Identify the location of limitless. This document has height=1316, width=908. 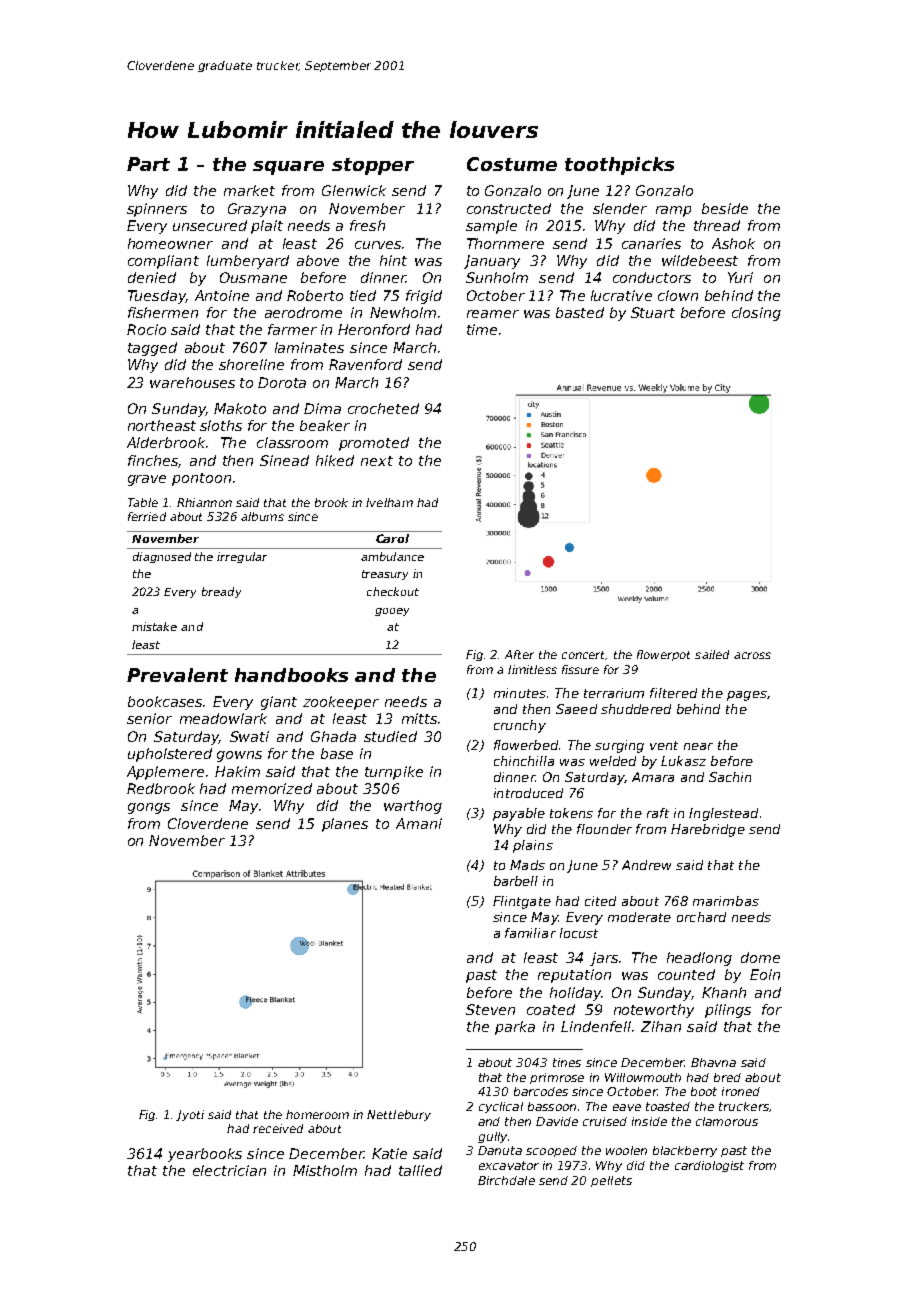
(532, 669).
